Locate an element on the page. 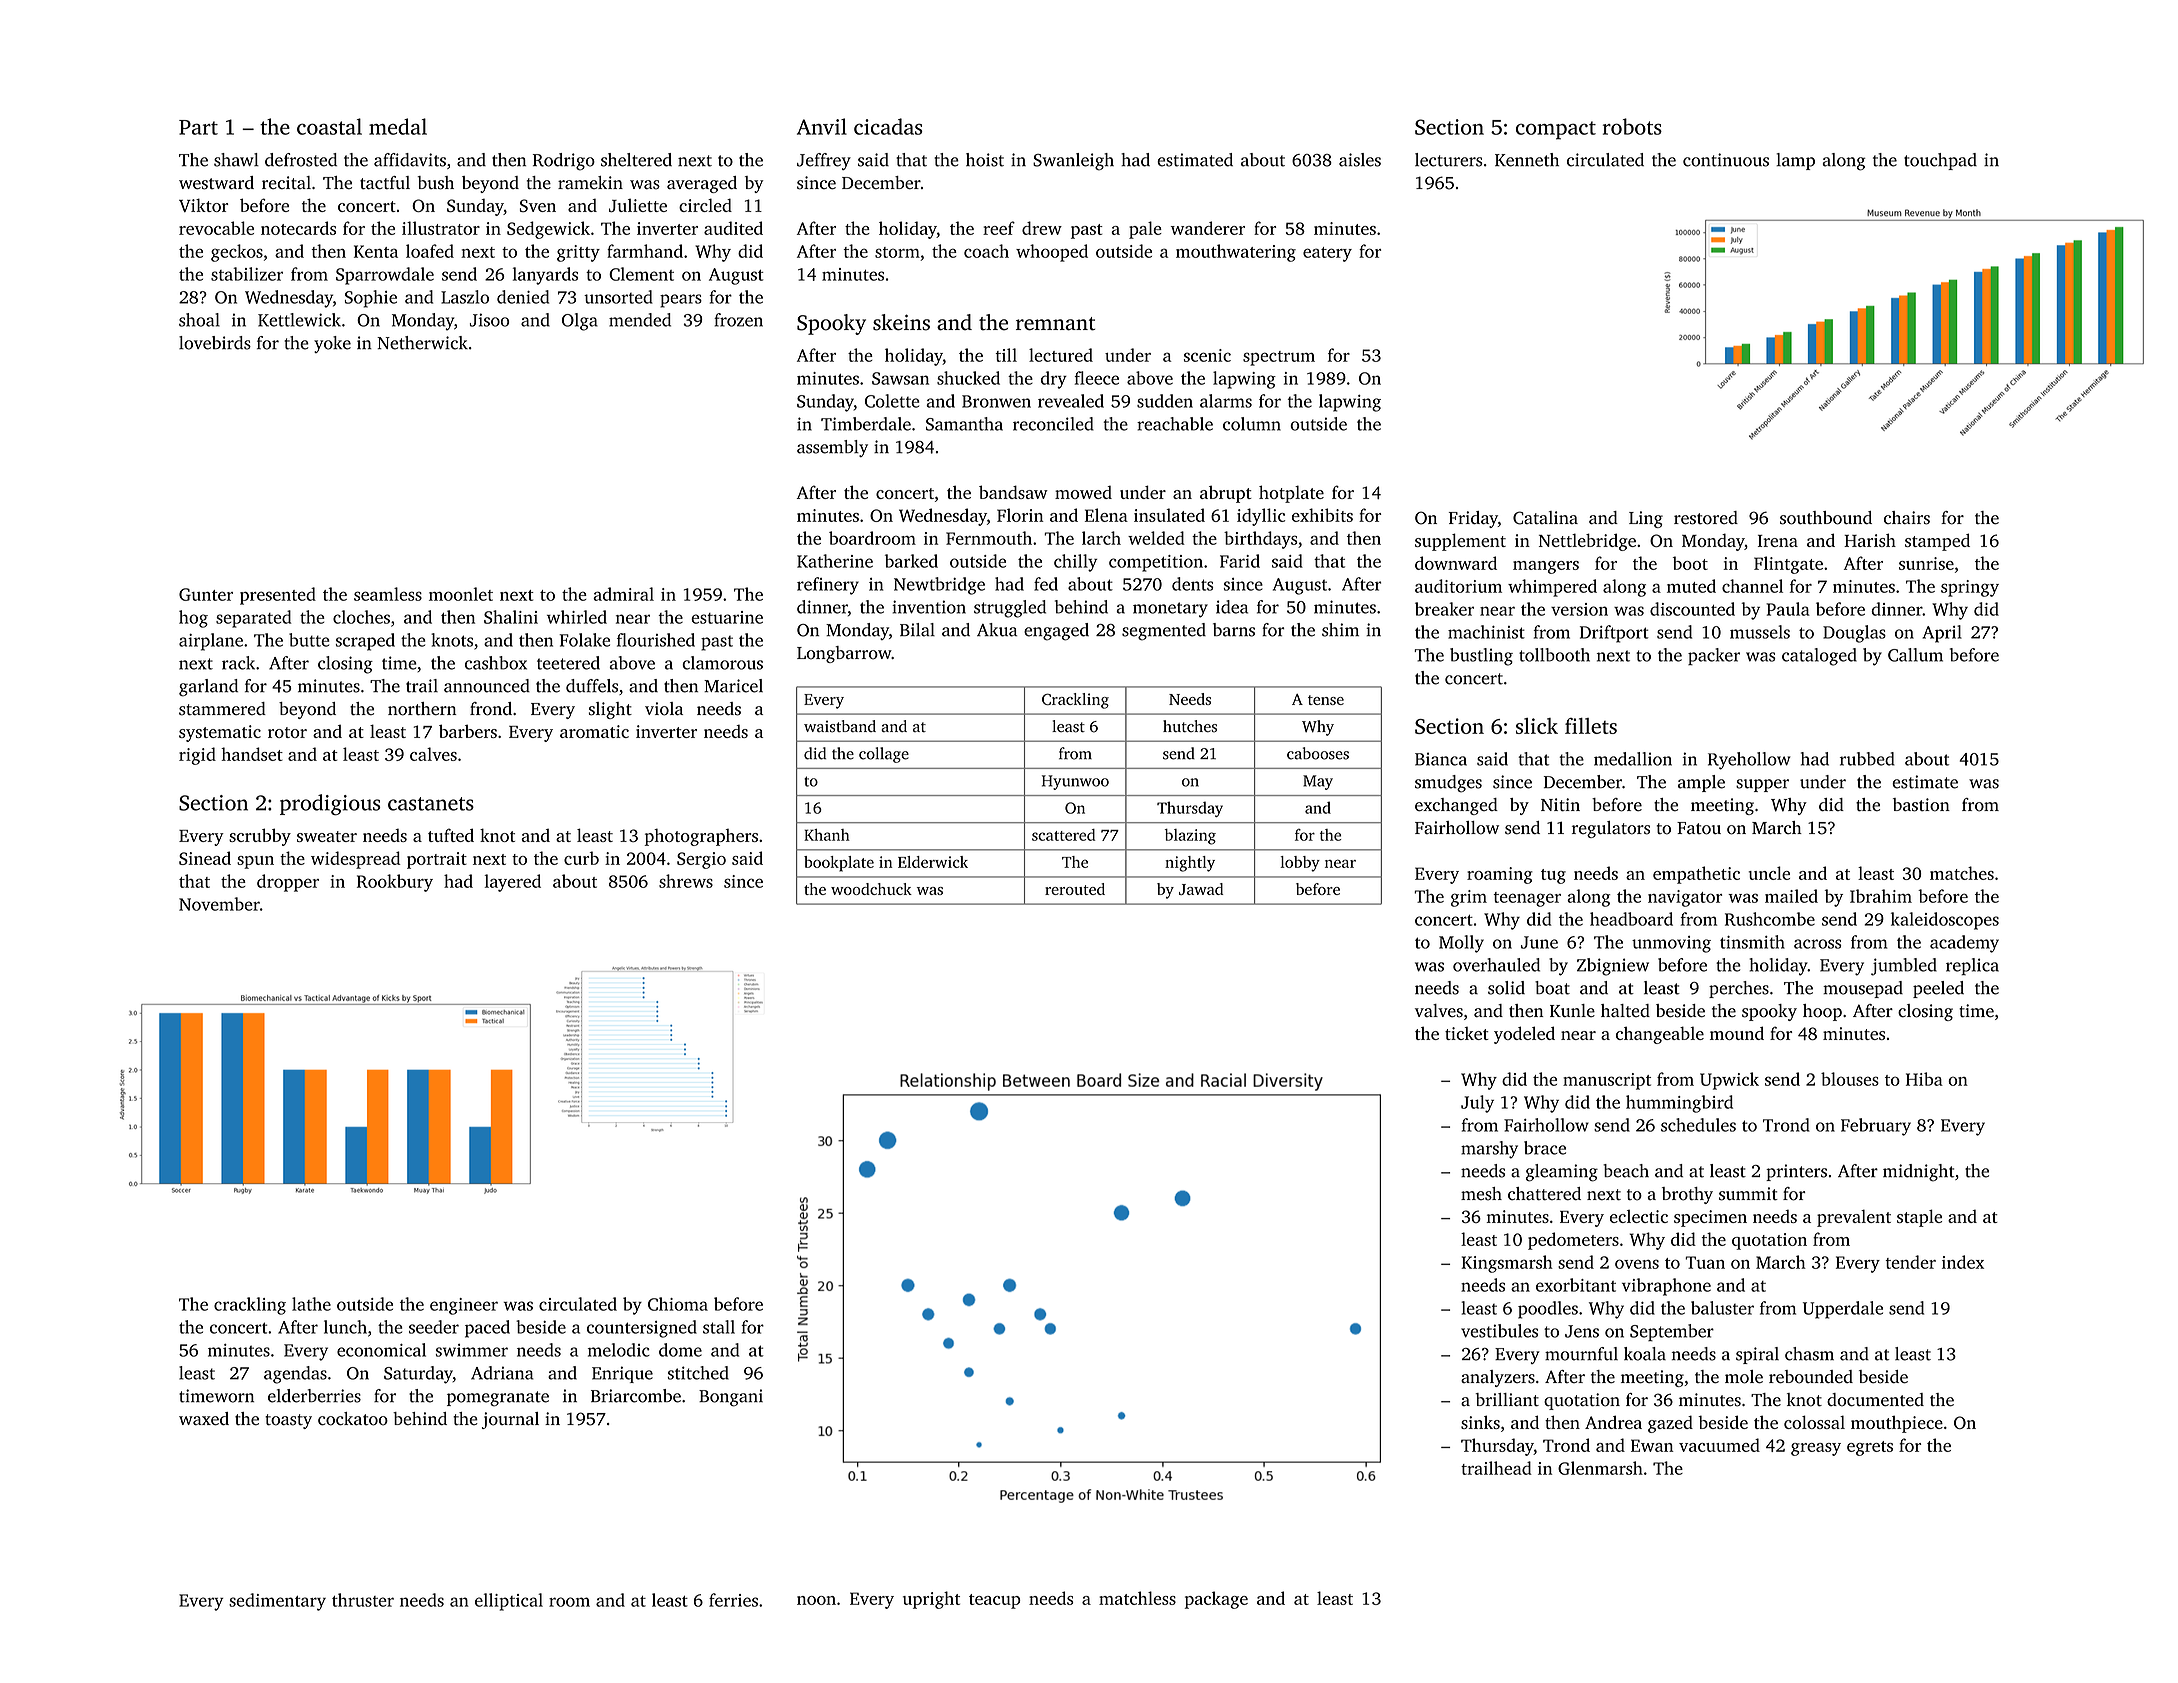  noon is located at coordinates (816, 1600).
